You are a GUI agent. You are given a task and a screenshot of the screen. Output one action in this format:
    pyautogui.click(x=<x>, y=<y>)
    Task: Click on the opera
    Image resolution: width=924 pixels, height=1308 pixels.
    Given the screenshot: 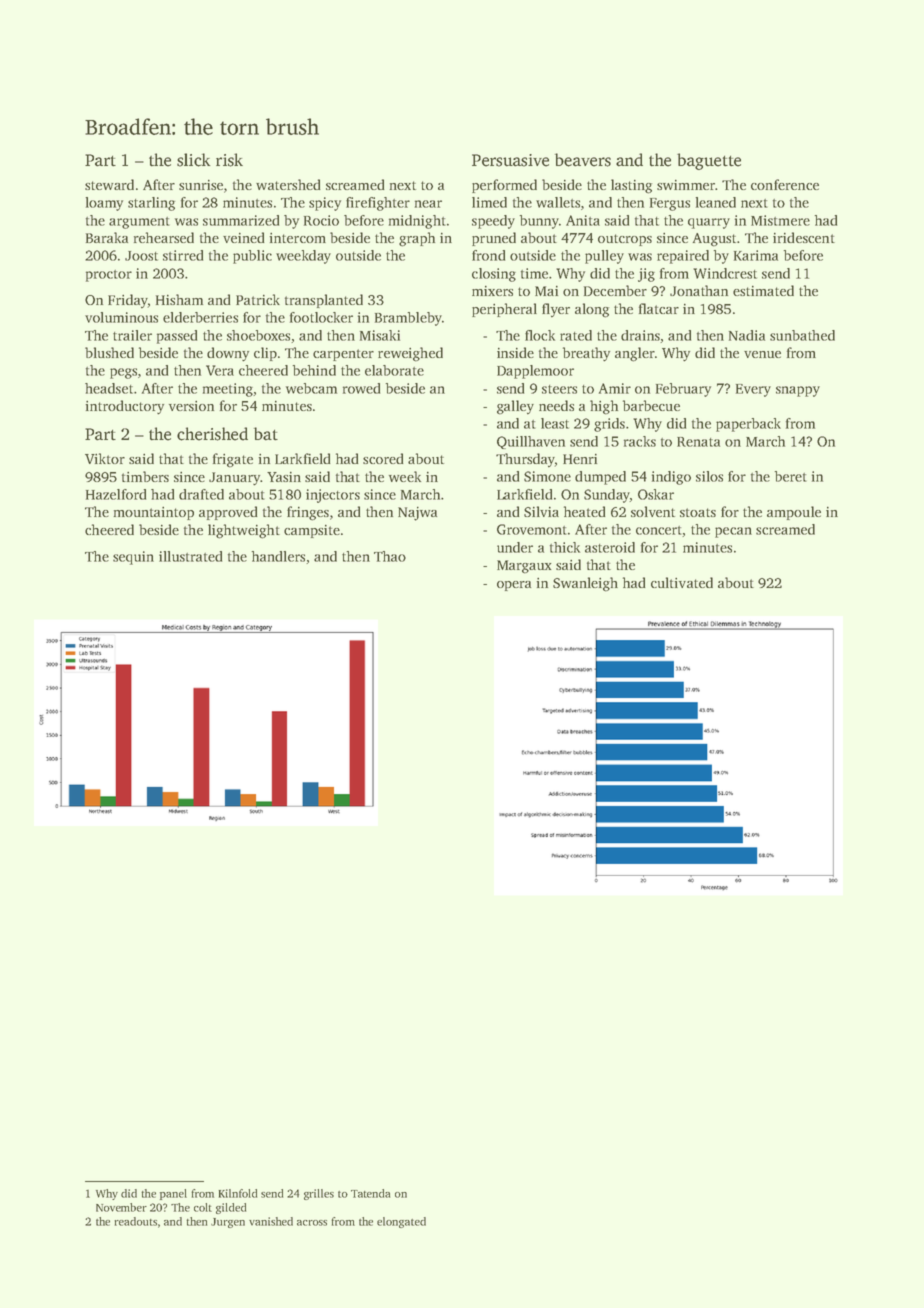 What is the action you would take?
    pyautogui.click(x=514, y=586)
